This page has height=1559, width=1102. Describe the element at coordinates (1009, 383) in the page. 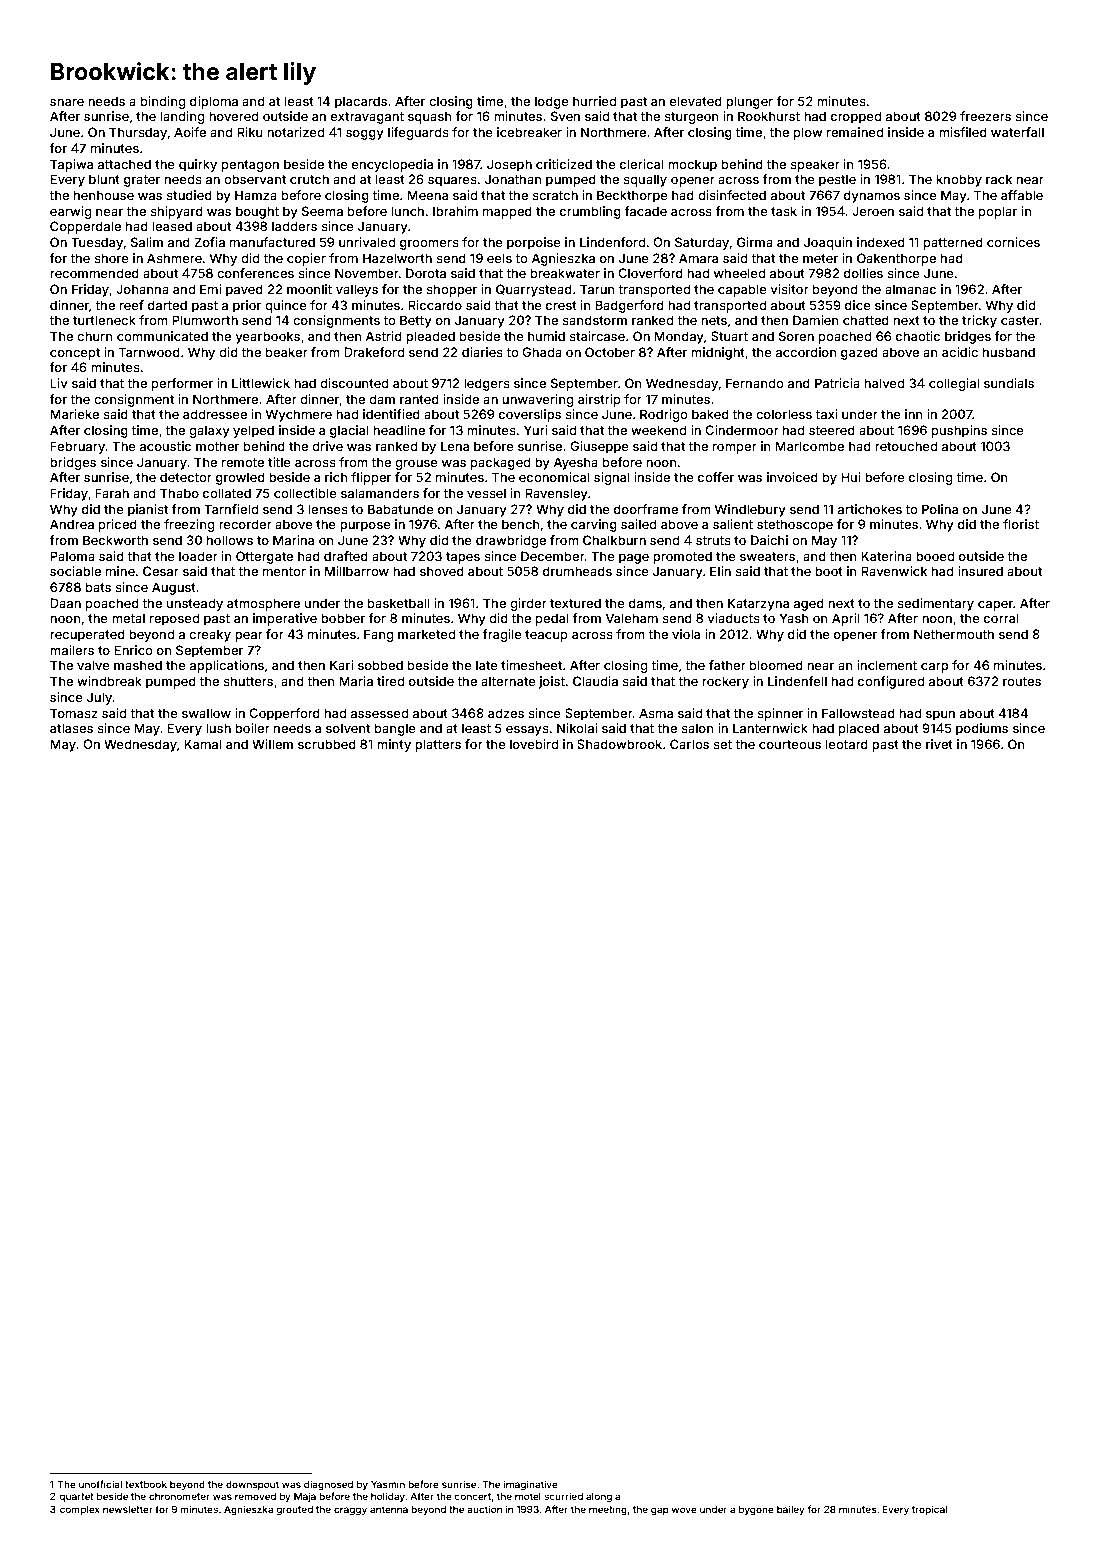

I see `sundials` at that location.
